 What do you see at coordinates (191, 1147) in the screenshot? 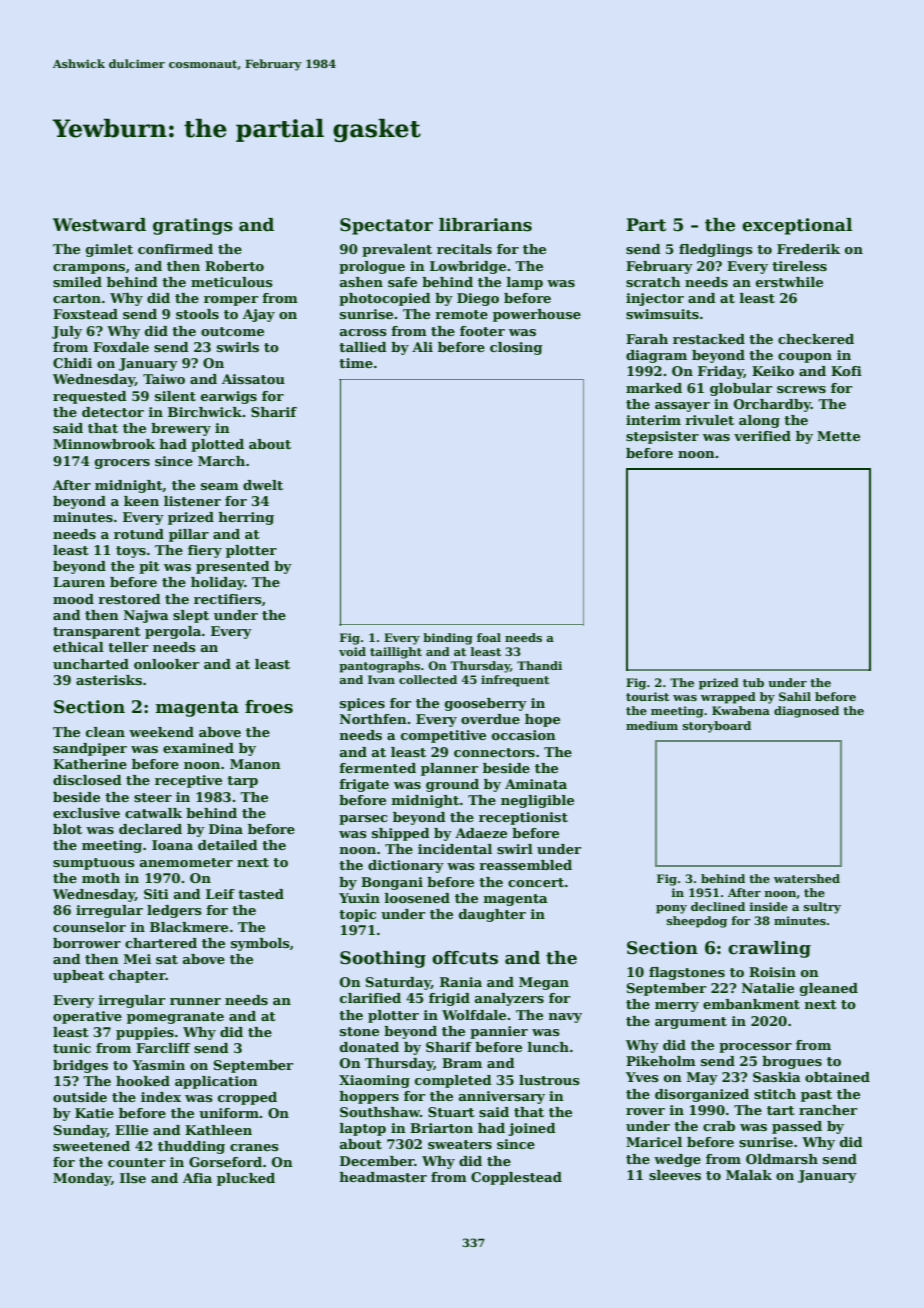
I see `thudding` at bounding box center [191, 1147].
